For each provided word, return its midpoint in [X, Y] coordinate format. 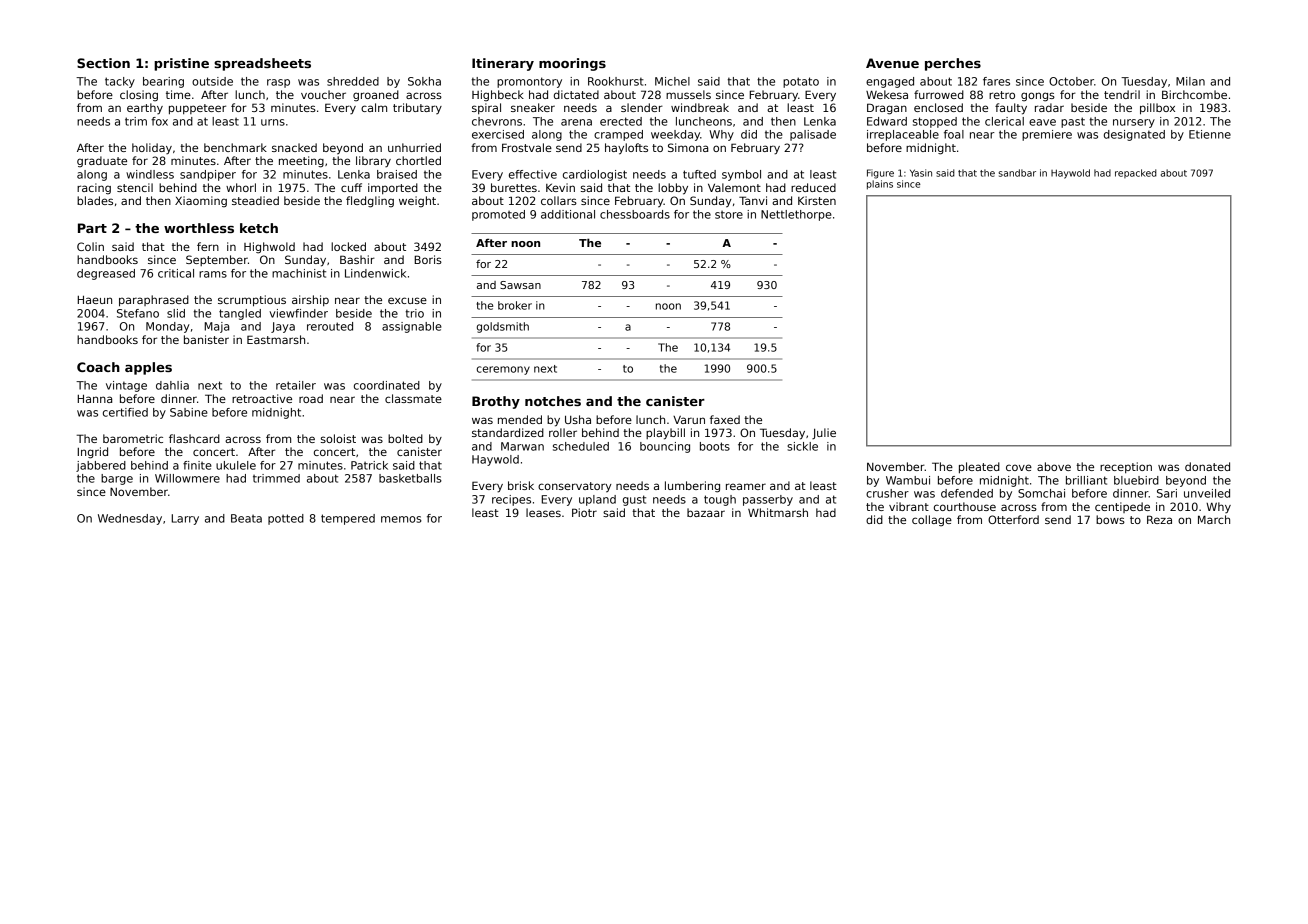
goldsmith [503, 327]
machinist [299, 273]
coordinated [387, 385]
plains [880, 185]
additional [568, 214]
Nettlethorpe [796, 215]
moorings [572, 64]
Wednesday [130, 519]
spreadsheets [262, 64]
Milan [1190, 81]
